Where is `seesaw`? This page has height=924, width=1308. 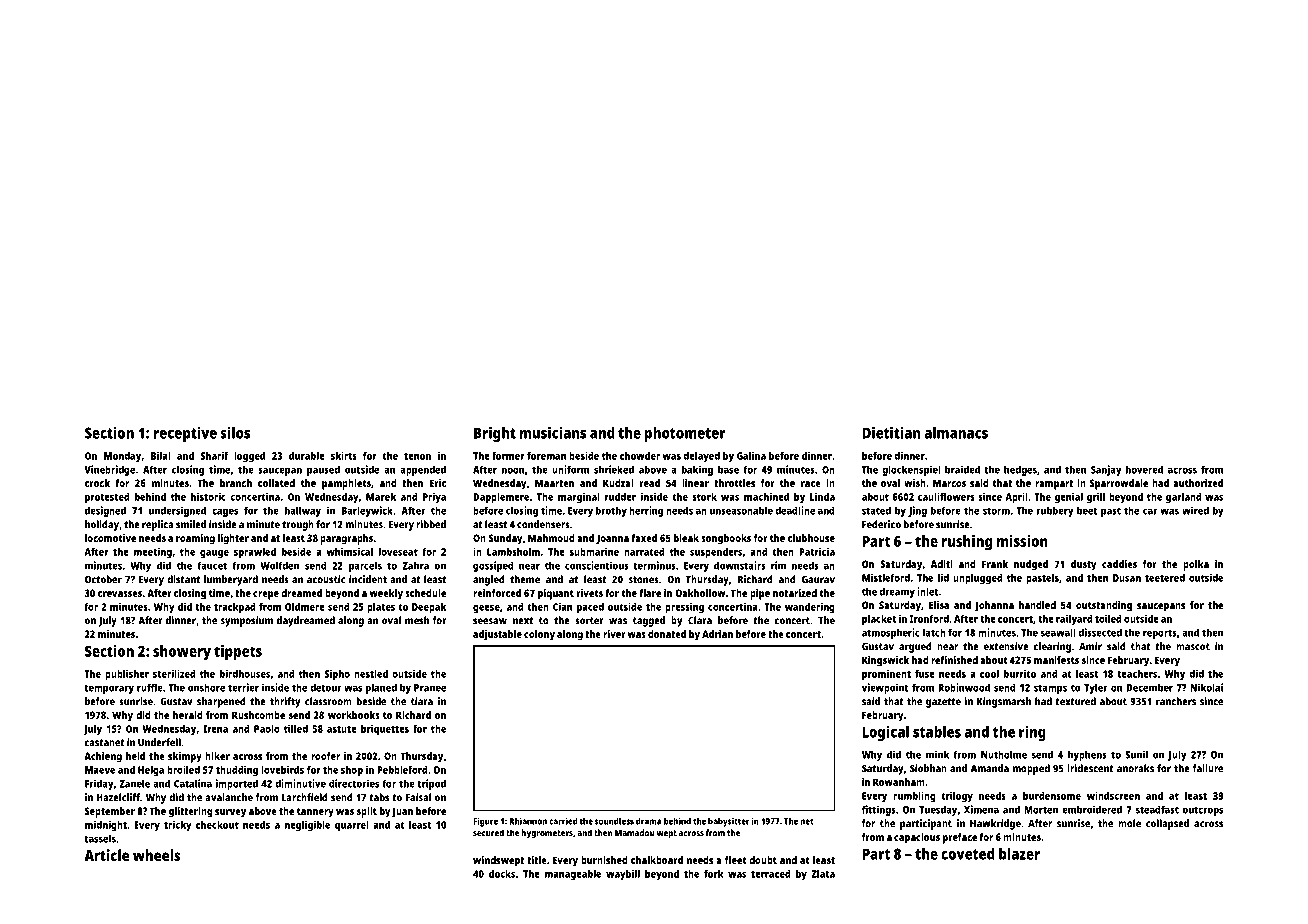
seesaw is located at coordinates (490, 621).
